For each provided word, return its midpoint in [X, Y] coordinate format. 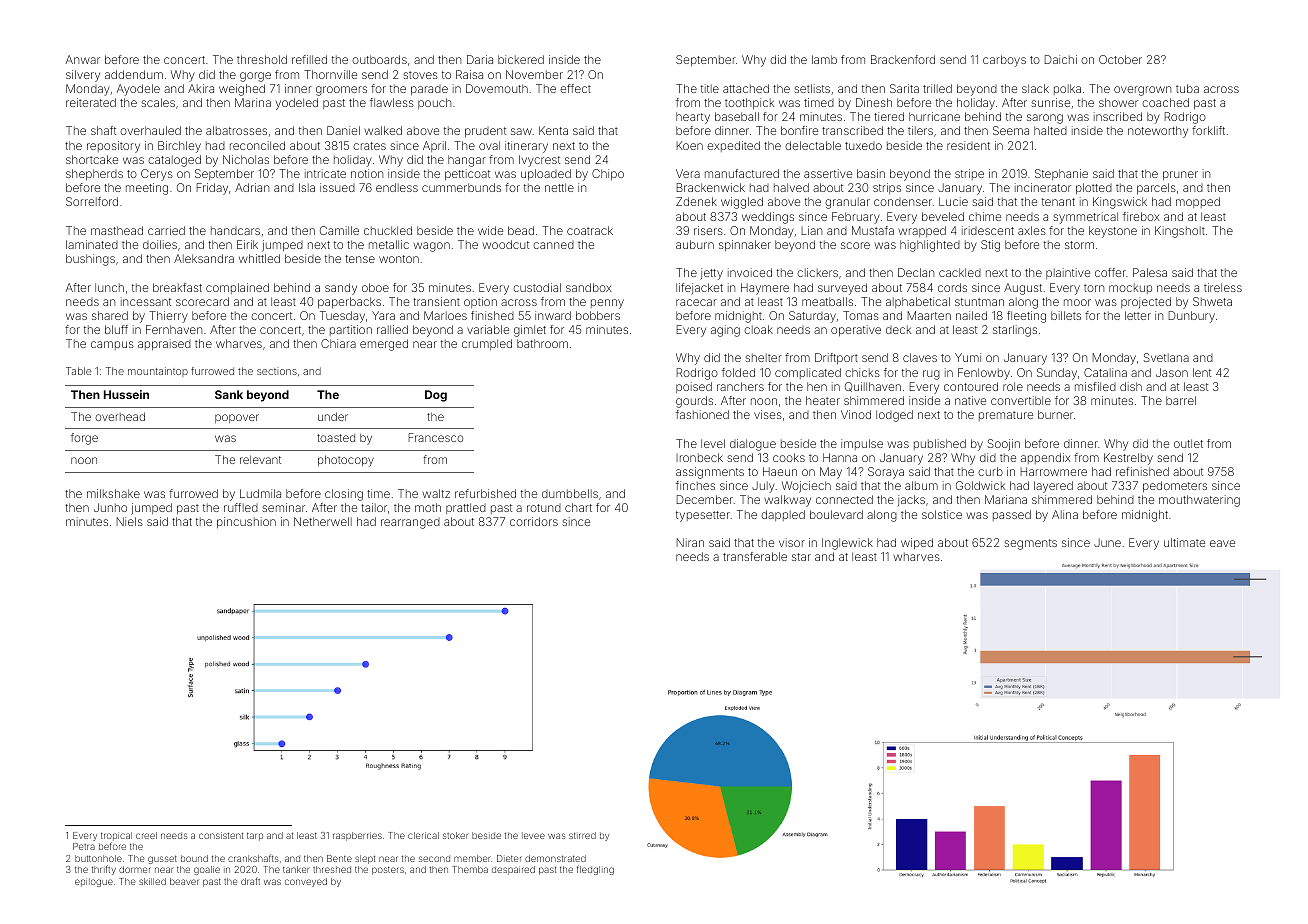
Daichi [1061, 59]
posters [388, 871]
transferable [755, 556]
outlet [1188, 443]
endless [397, 187]
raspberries [357, 836]
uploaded [546, 174]
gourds [694, 402]
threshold [262, 59]
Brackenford [903, 59]
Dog [436, 396]
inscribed [1118, 116]
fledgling [595, 870]
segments [1030, 544]
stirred [582, 835]
